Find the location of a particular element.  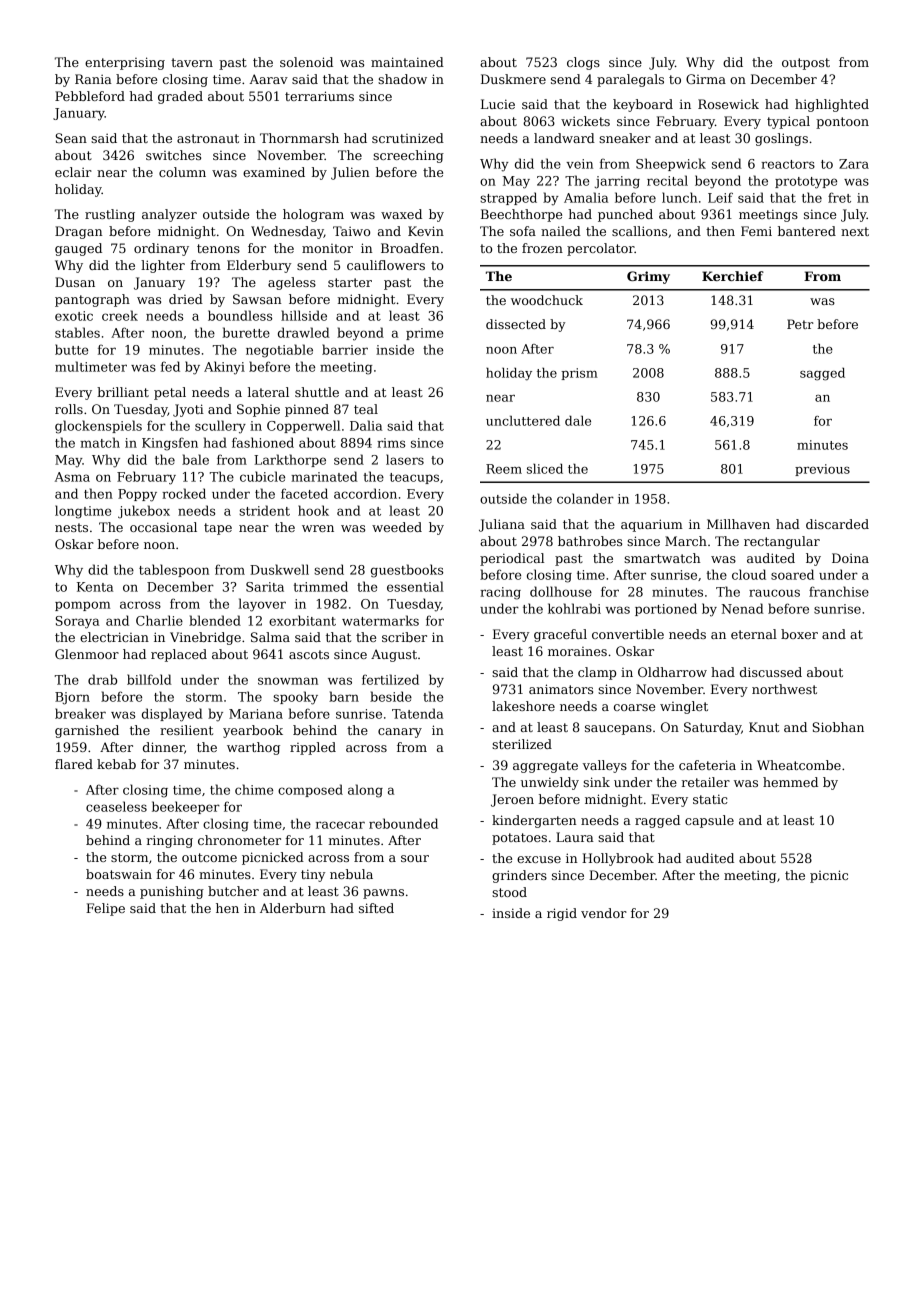

prism is located at coordinates (579, 374).
